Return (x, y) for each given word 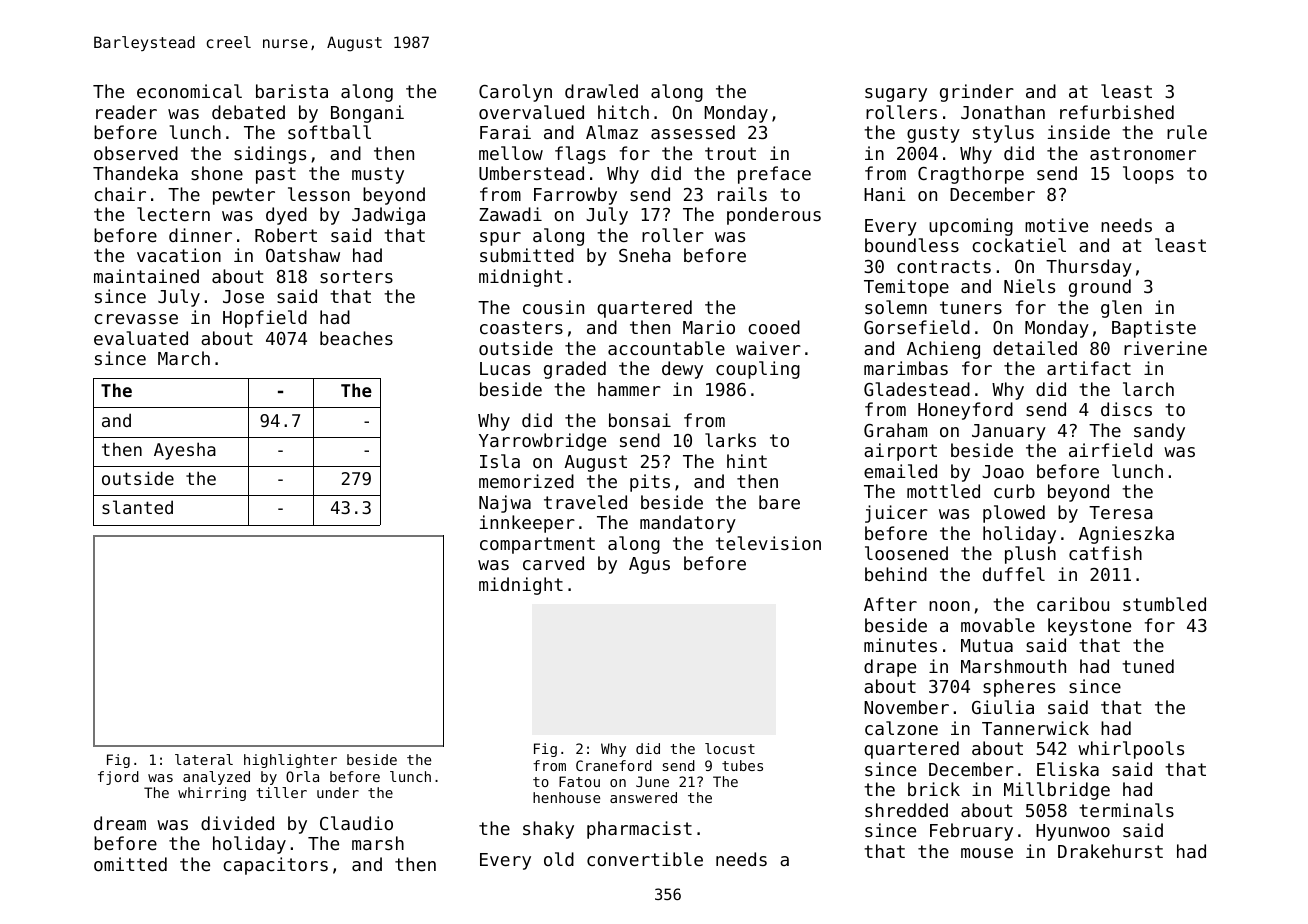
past (276, 175)
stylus (1003, 134)
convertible (645, 859)
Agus (649, 565)
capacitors (275, 866)
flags (580, 155)
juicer (896, 514)
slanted (137, 507)
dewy (682, 370)
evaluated (141, 338)
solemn (896, 307)
